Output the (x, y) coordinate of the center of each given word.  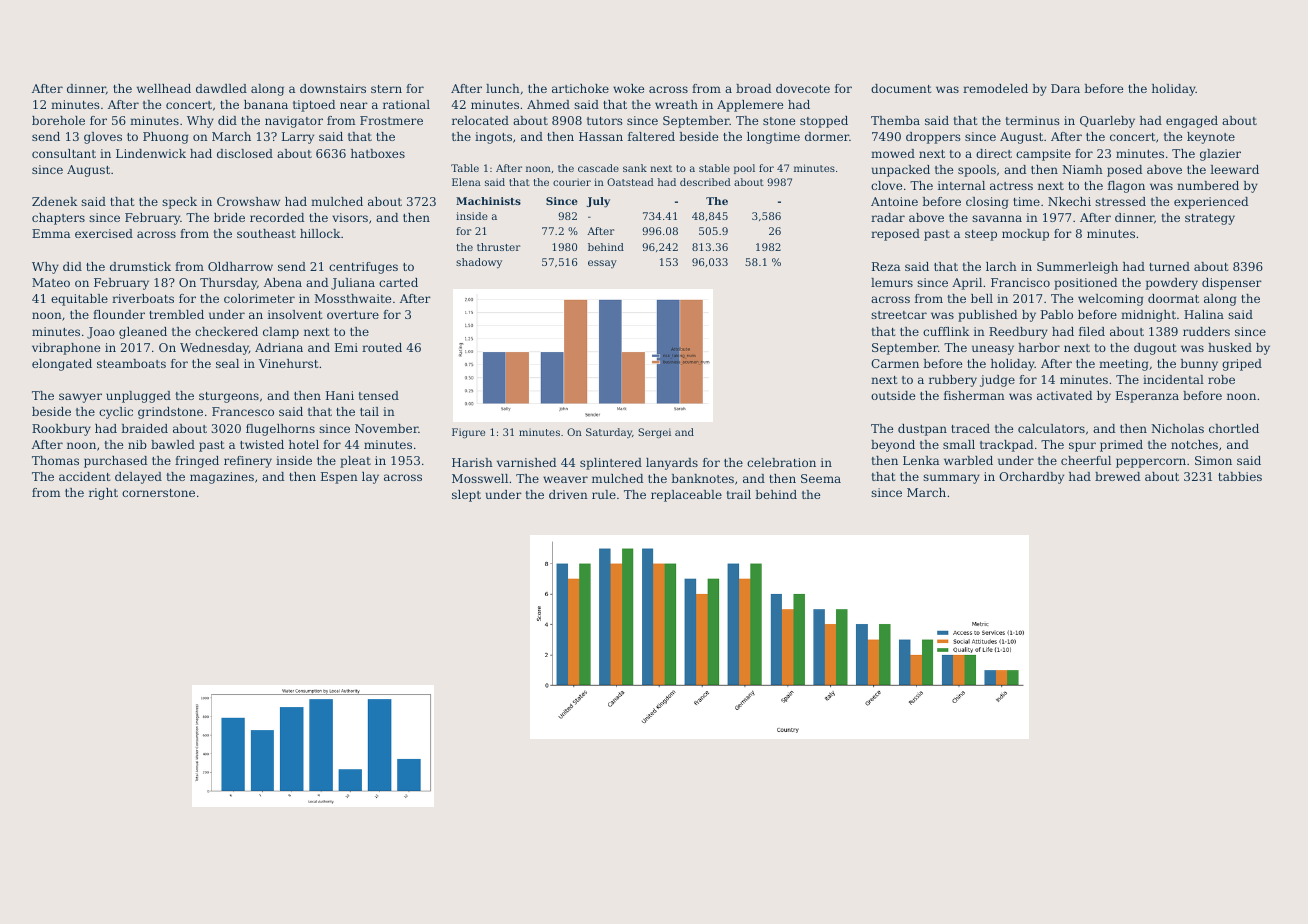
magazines (222, 478)
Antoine (894, 201)
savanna (997, 218)
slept (466, 496)
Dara (1065, 88)
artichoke (580, 88)
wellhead (164, 88)
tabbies (1240, 476)
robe (1221, 379)
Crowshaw (248, 201)
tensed (379, 395)
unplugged (138, 397)
